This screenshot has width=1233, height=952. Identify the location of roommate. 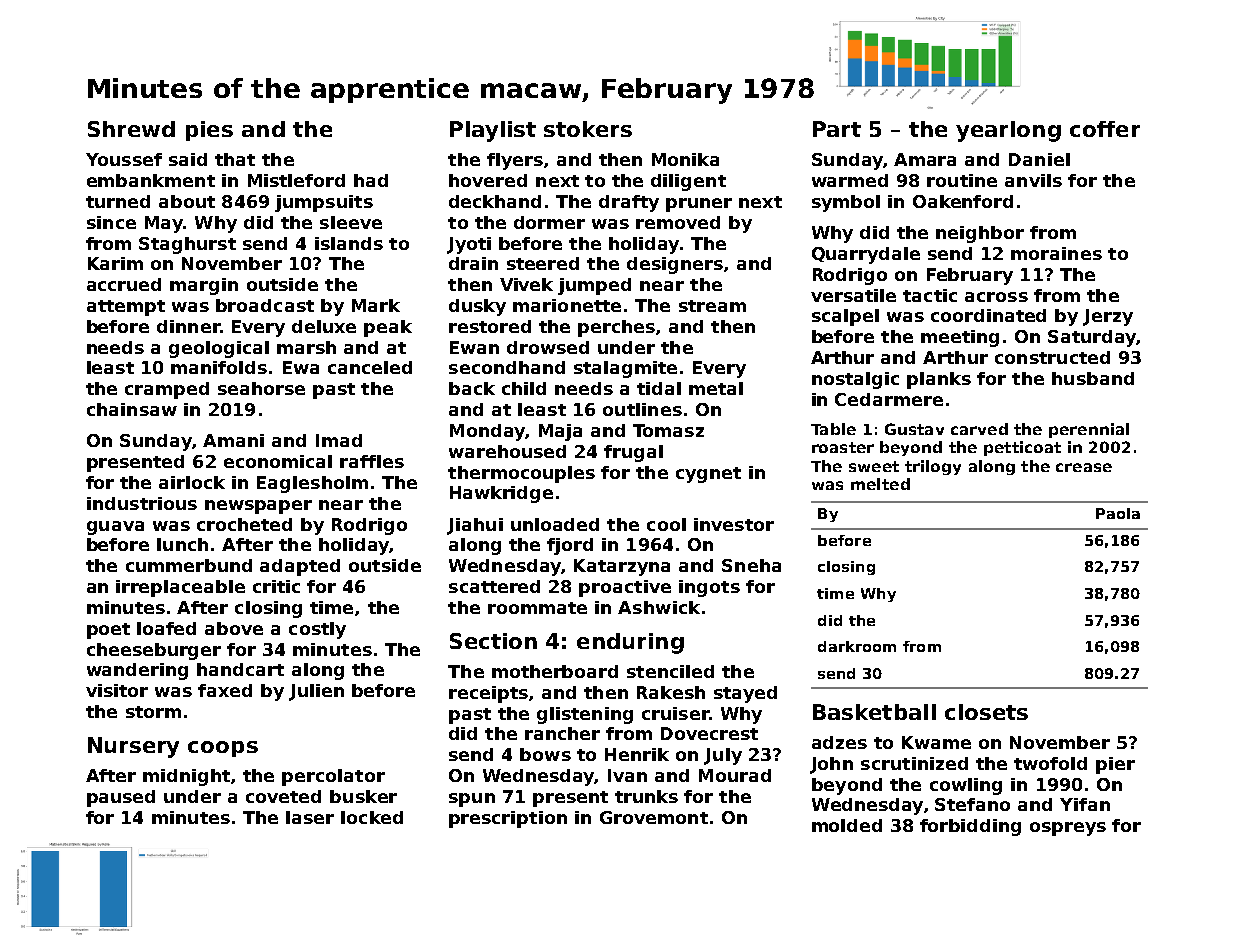
(537, 608).
